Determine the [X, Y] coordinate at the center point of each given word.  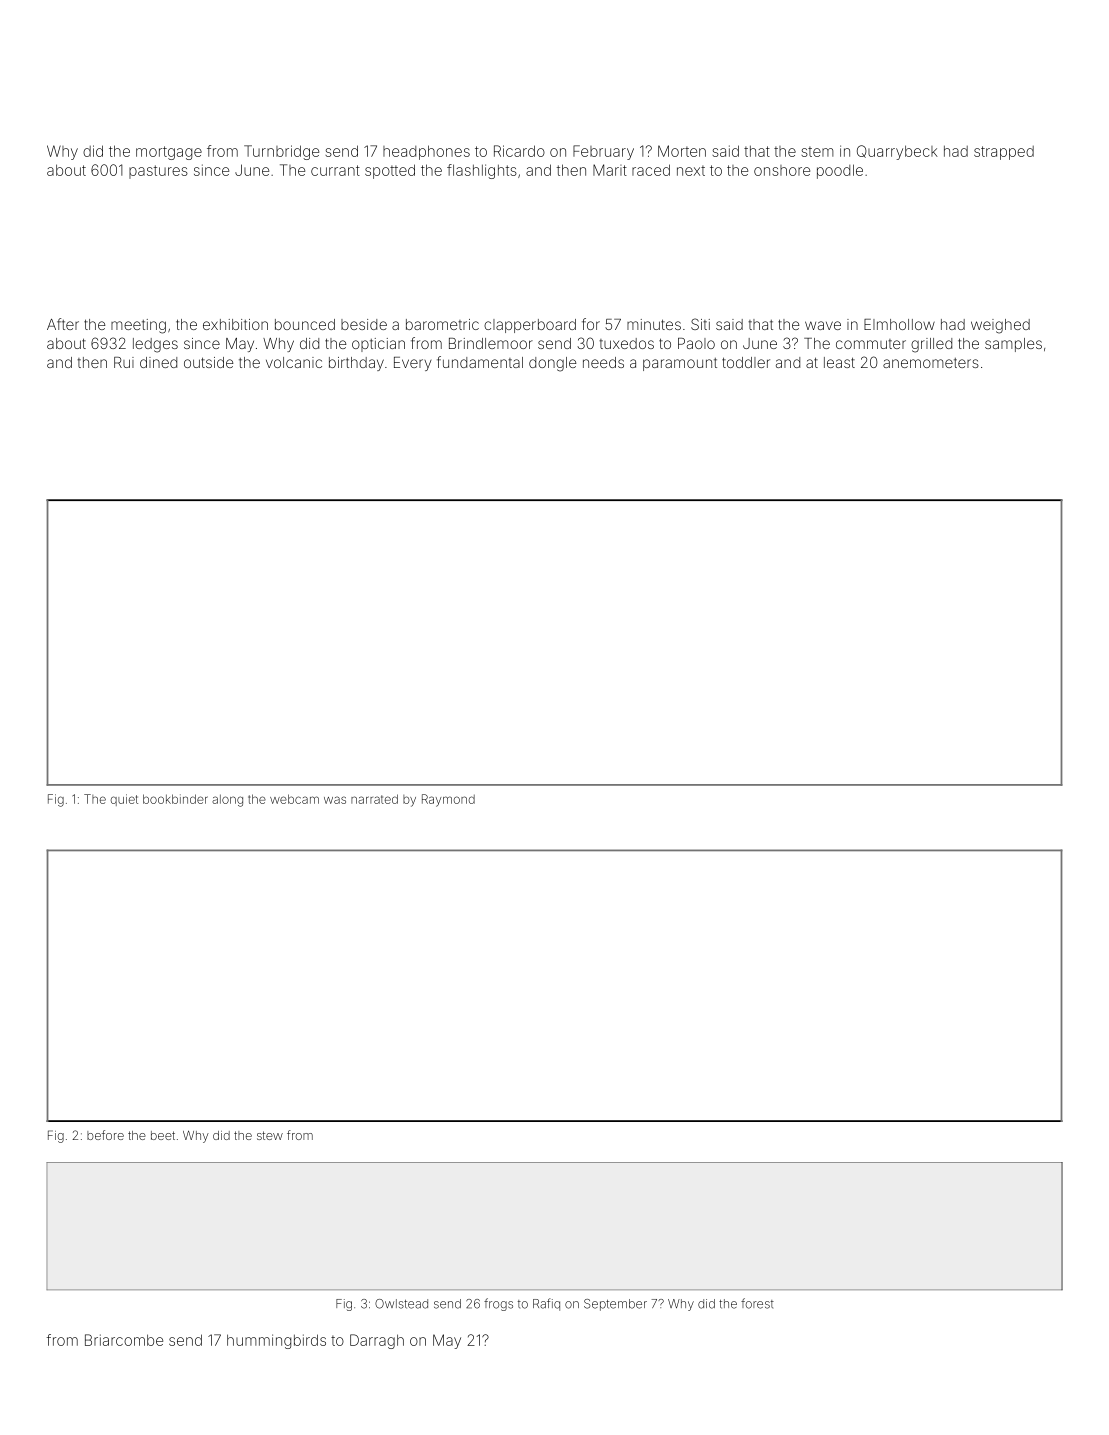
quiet [124, 800]
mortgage [169, 153]
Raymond [448, 800]
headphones [426, 152]
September [615, 1305]
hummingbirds [276, 1341]
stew [270, 1135]
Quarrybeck [897, 152]
